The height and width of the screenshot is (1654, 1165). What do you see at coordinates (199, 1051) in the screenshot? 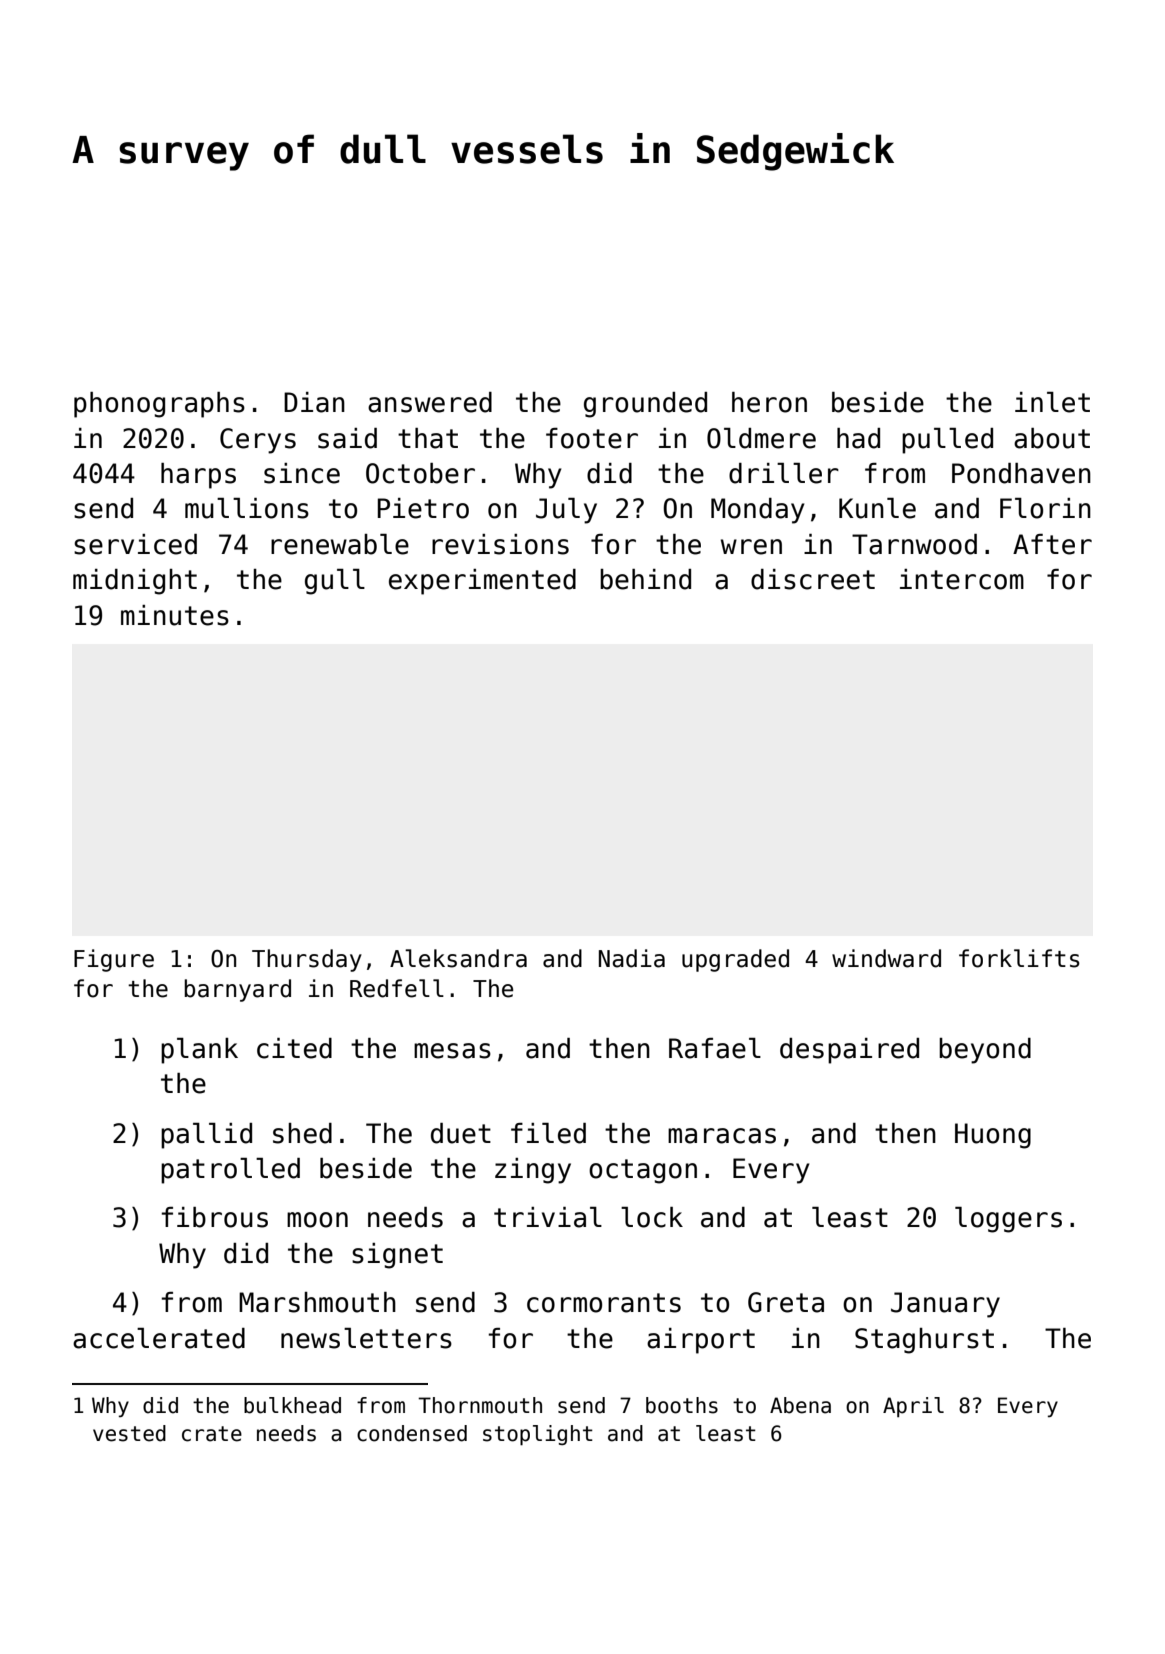
I see `plank` at bounding box center [199, 1051].
